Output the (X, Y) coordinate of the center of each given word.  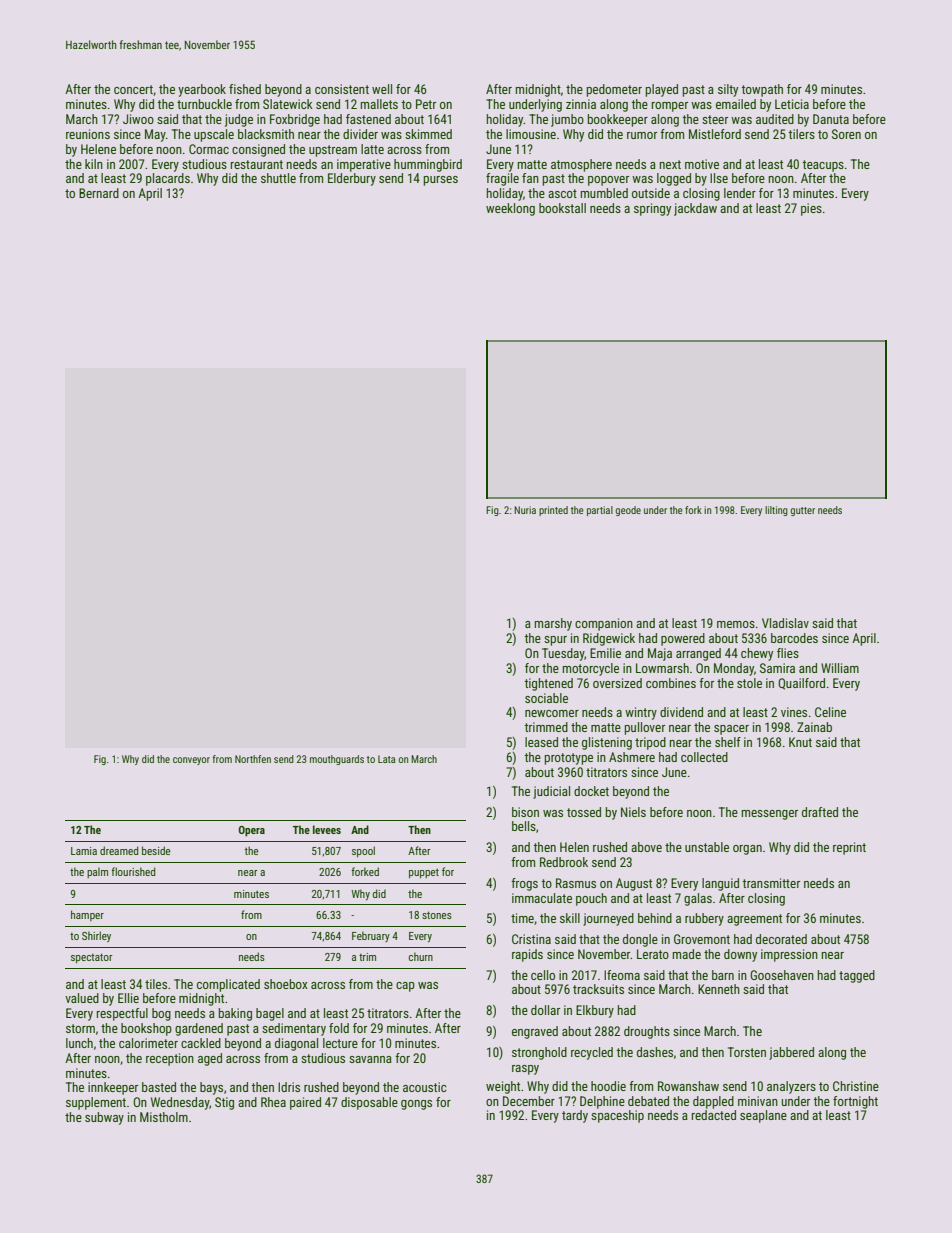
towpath (762, 90)
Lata (386, 759)
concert (133, 89)
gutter (802, 511)
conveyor (191, 761)
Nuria (525, 510)
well (382, 89)
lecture (340, 1043)
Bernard (99, 193)
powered (683, 639)
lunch (79, 1043)
